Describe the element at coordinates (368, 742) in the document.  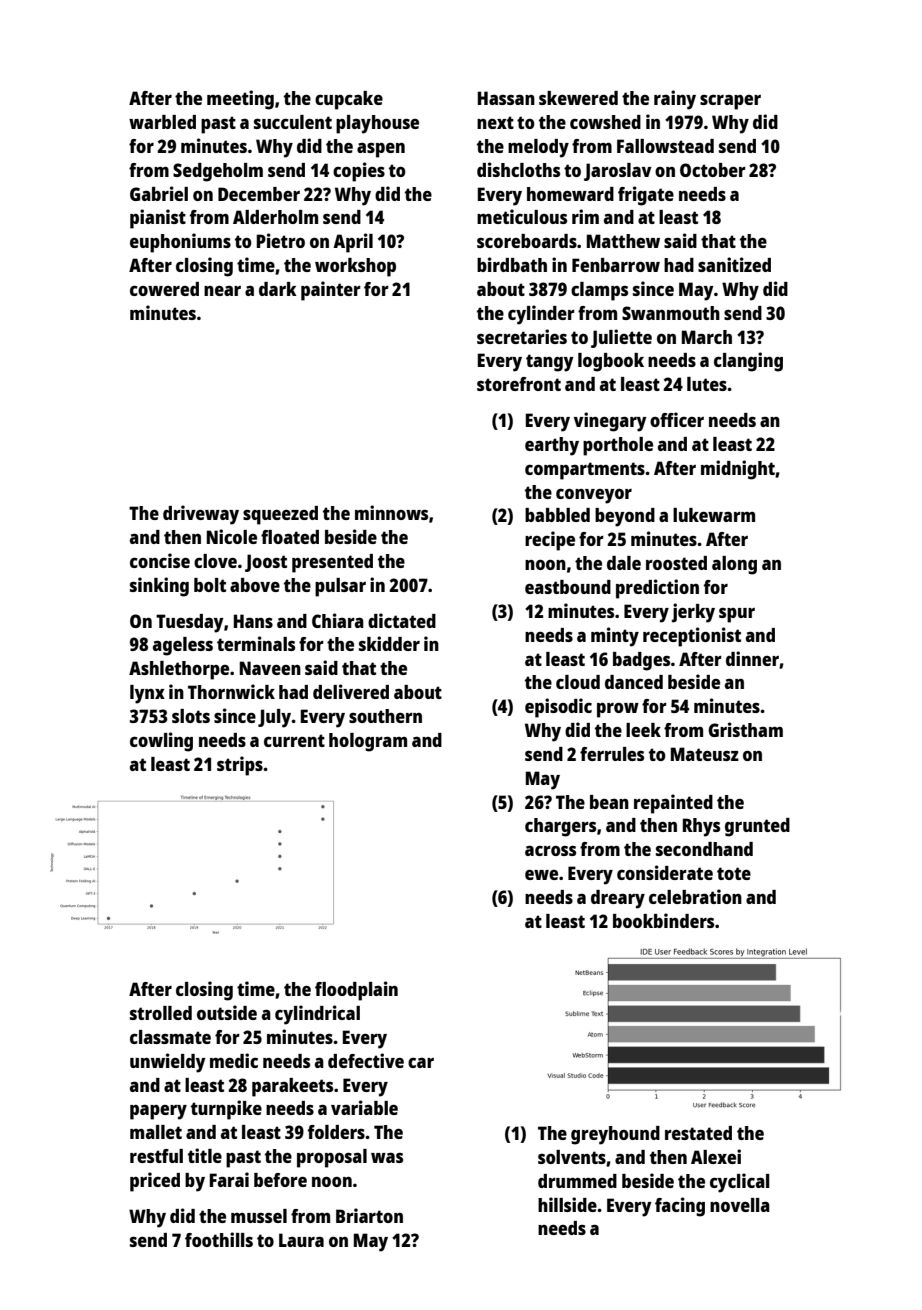
I see `hologram` at that location.
